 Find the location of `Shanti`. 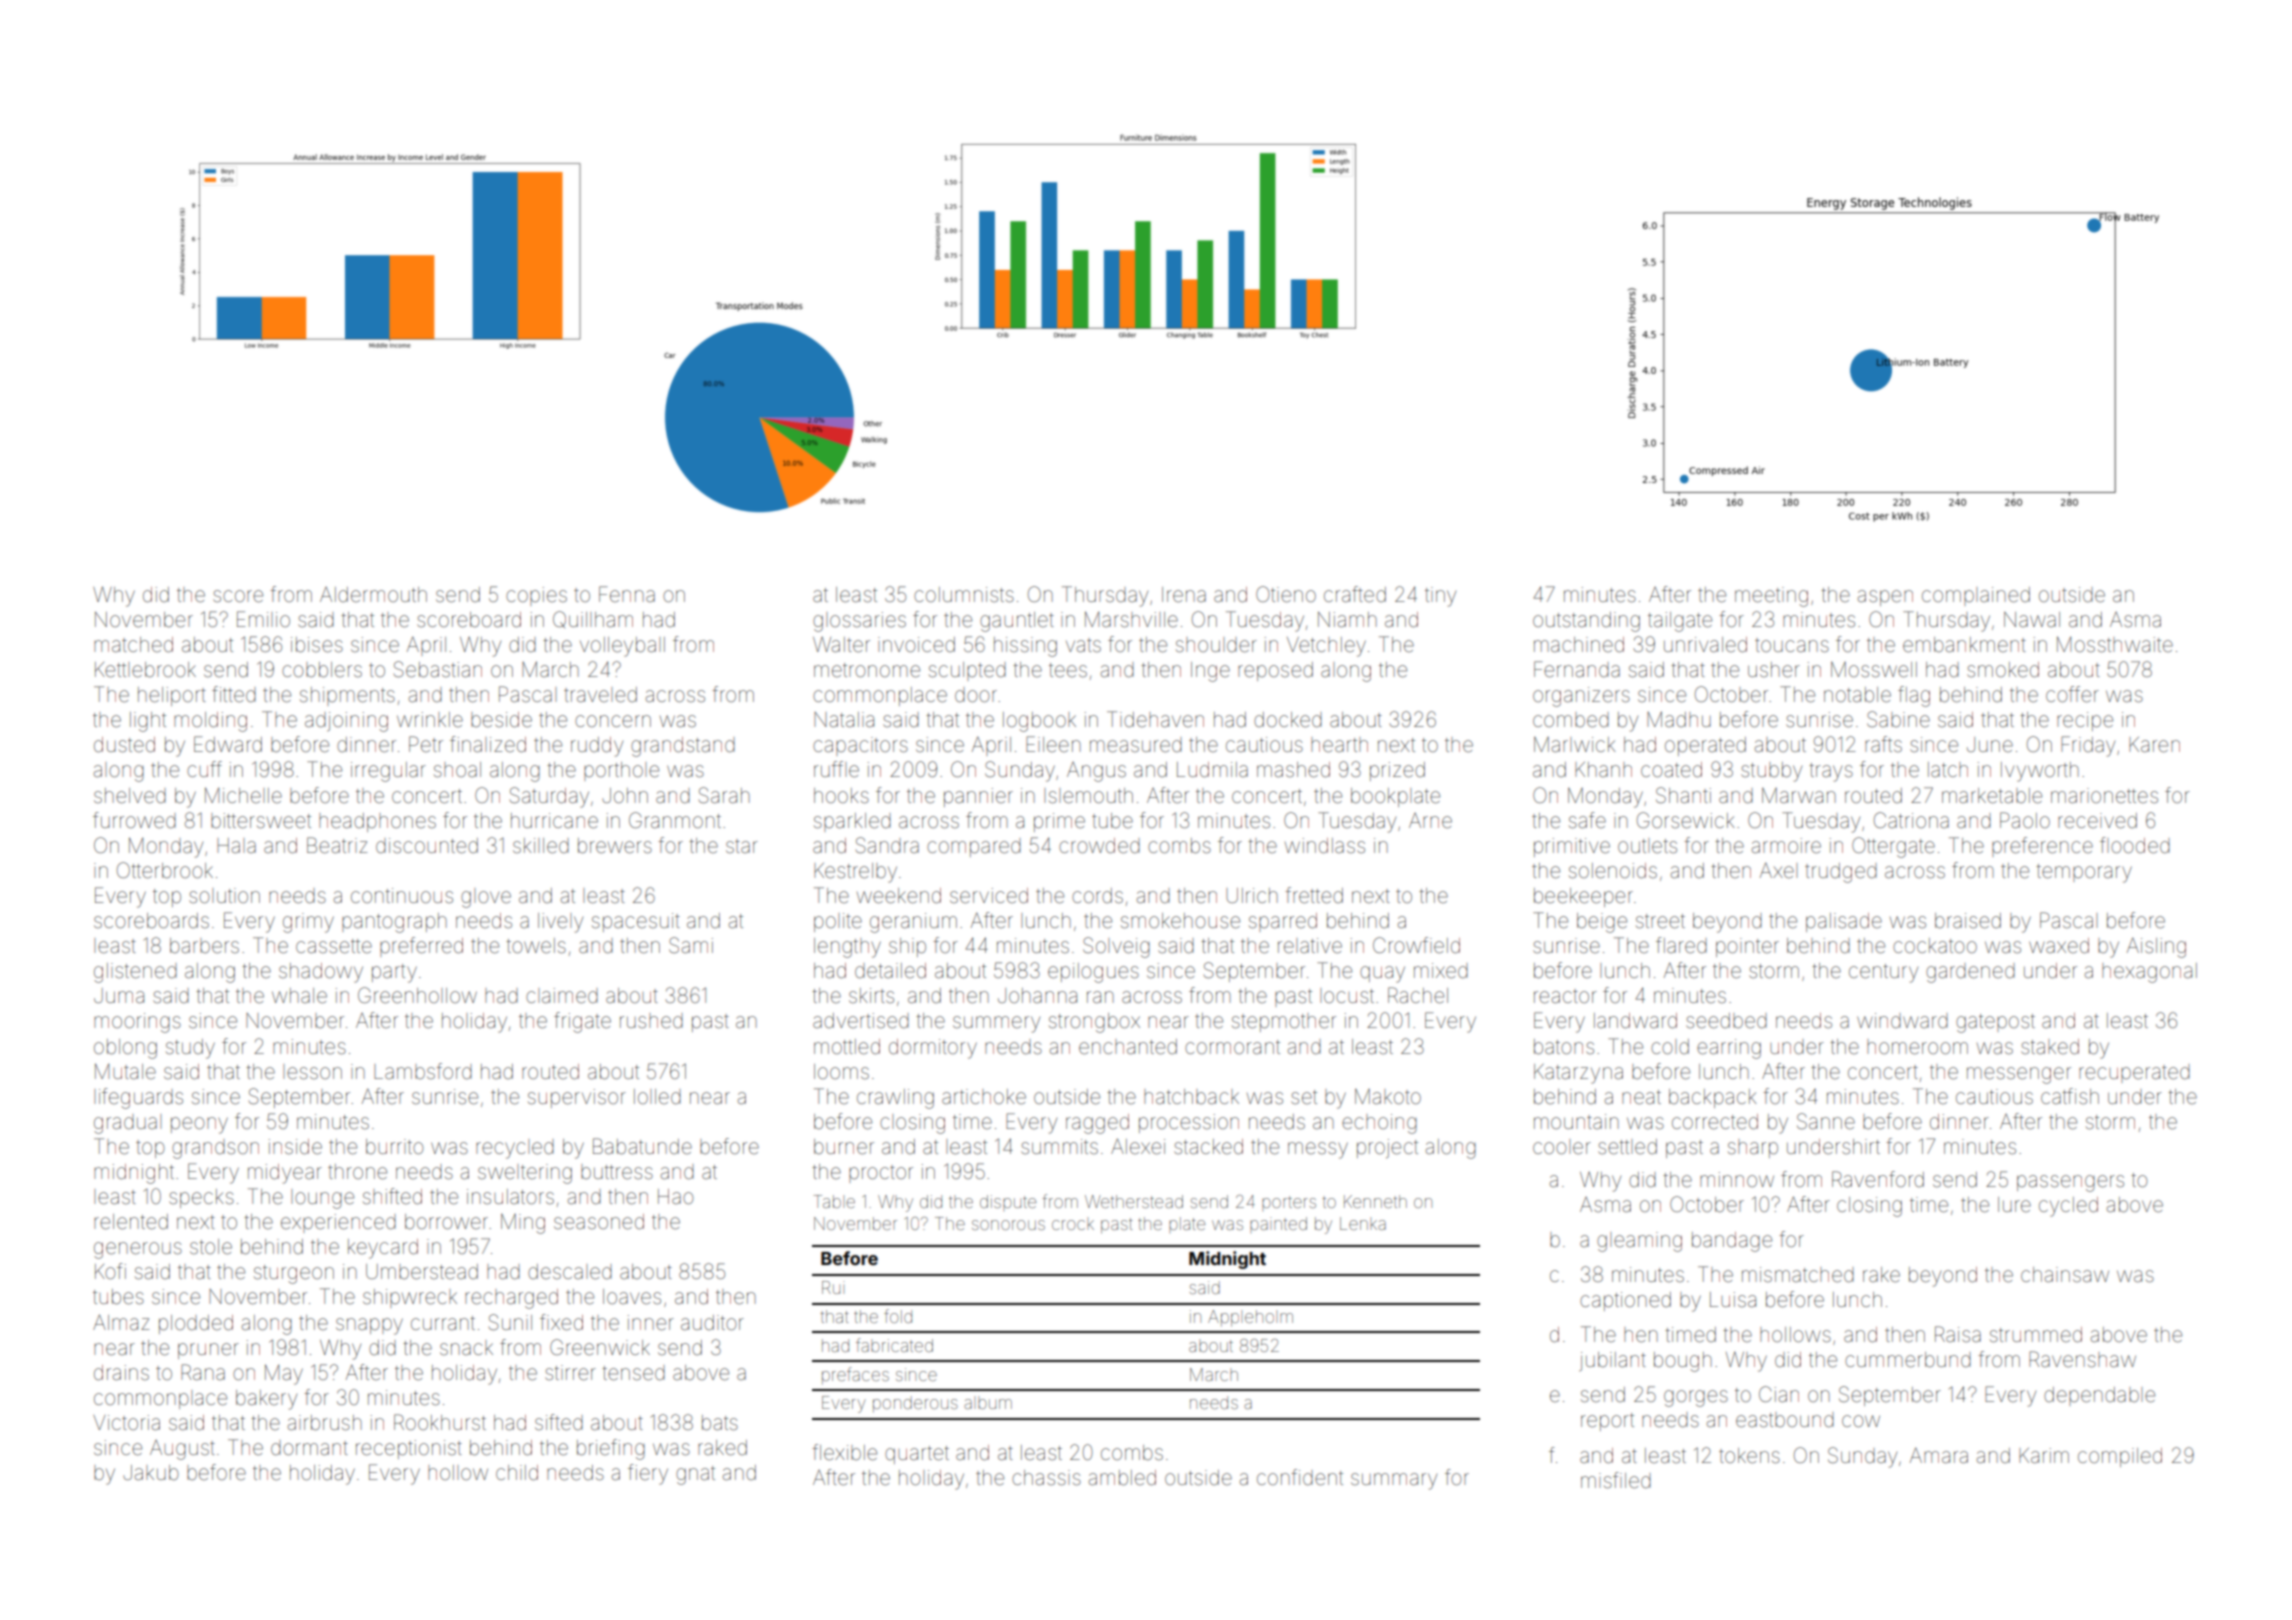

Shanti is located at coordinates (1683, 795).
